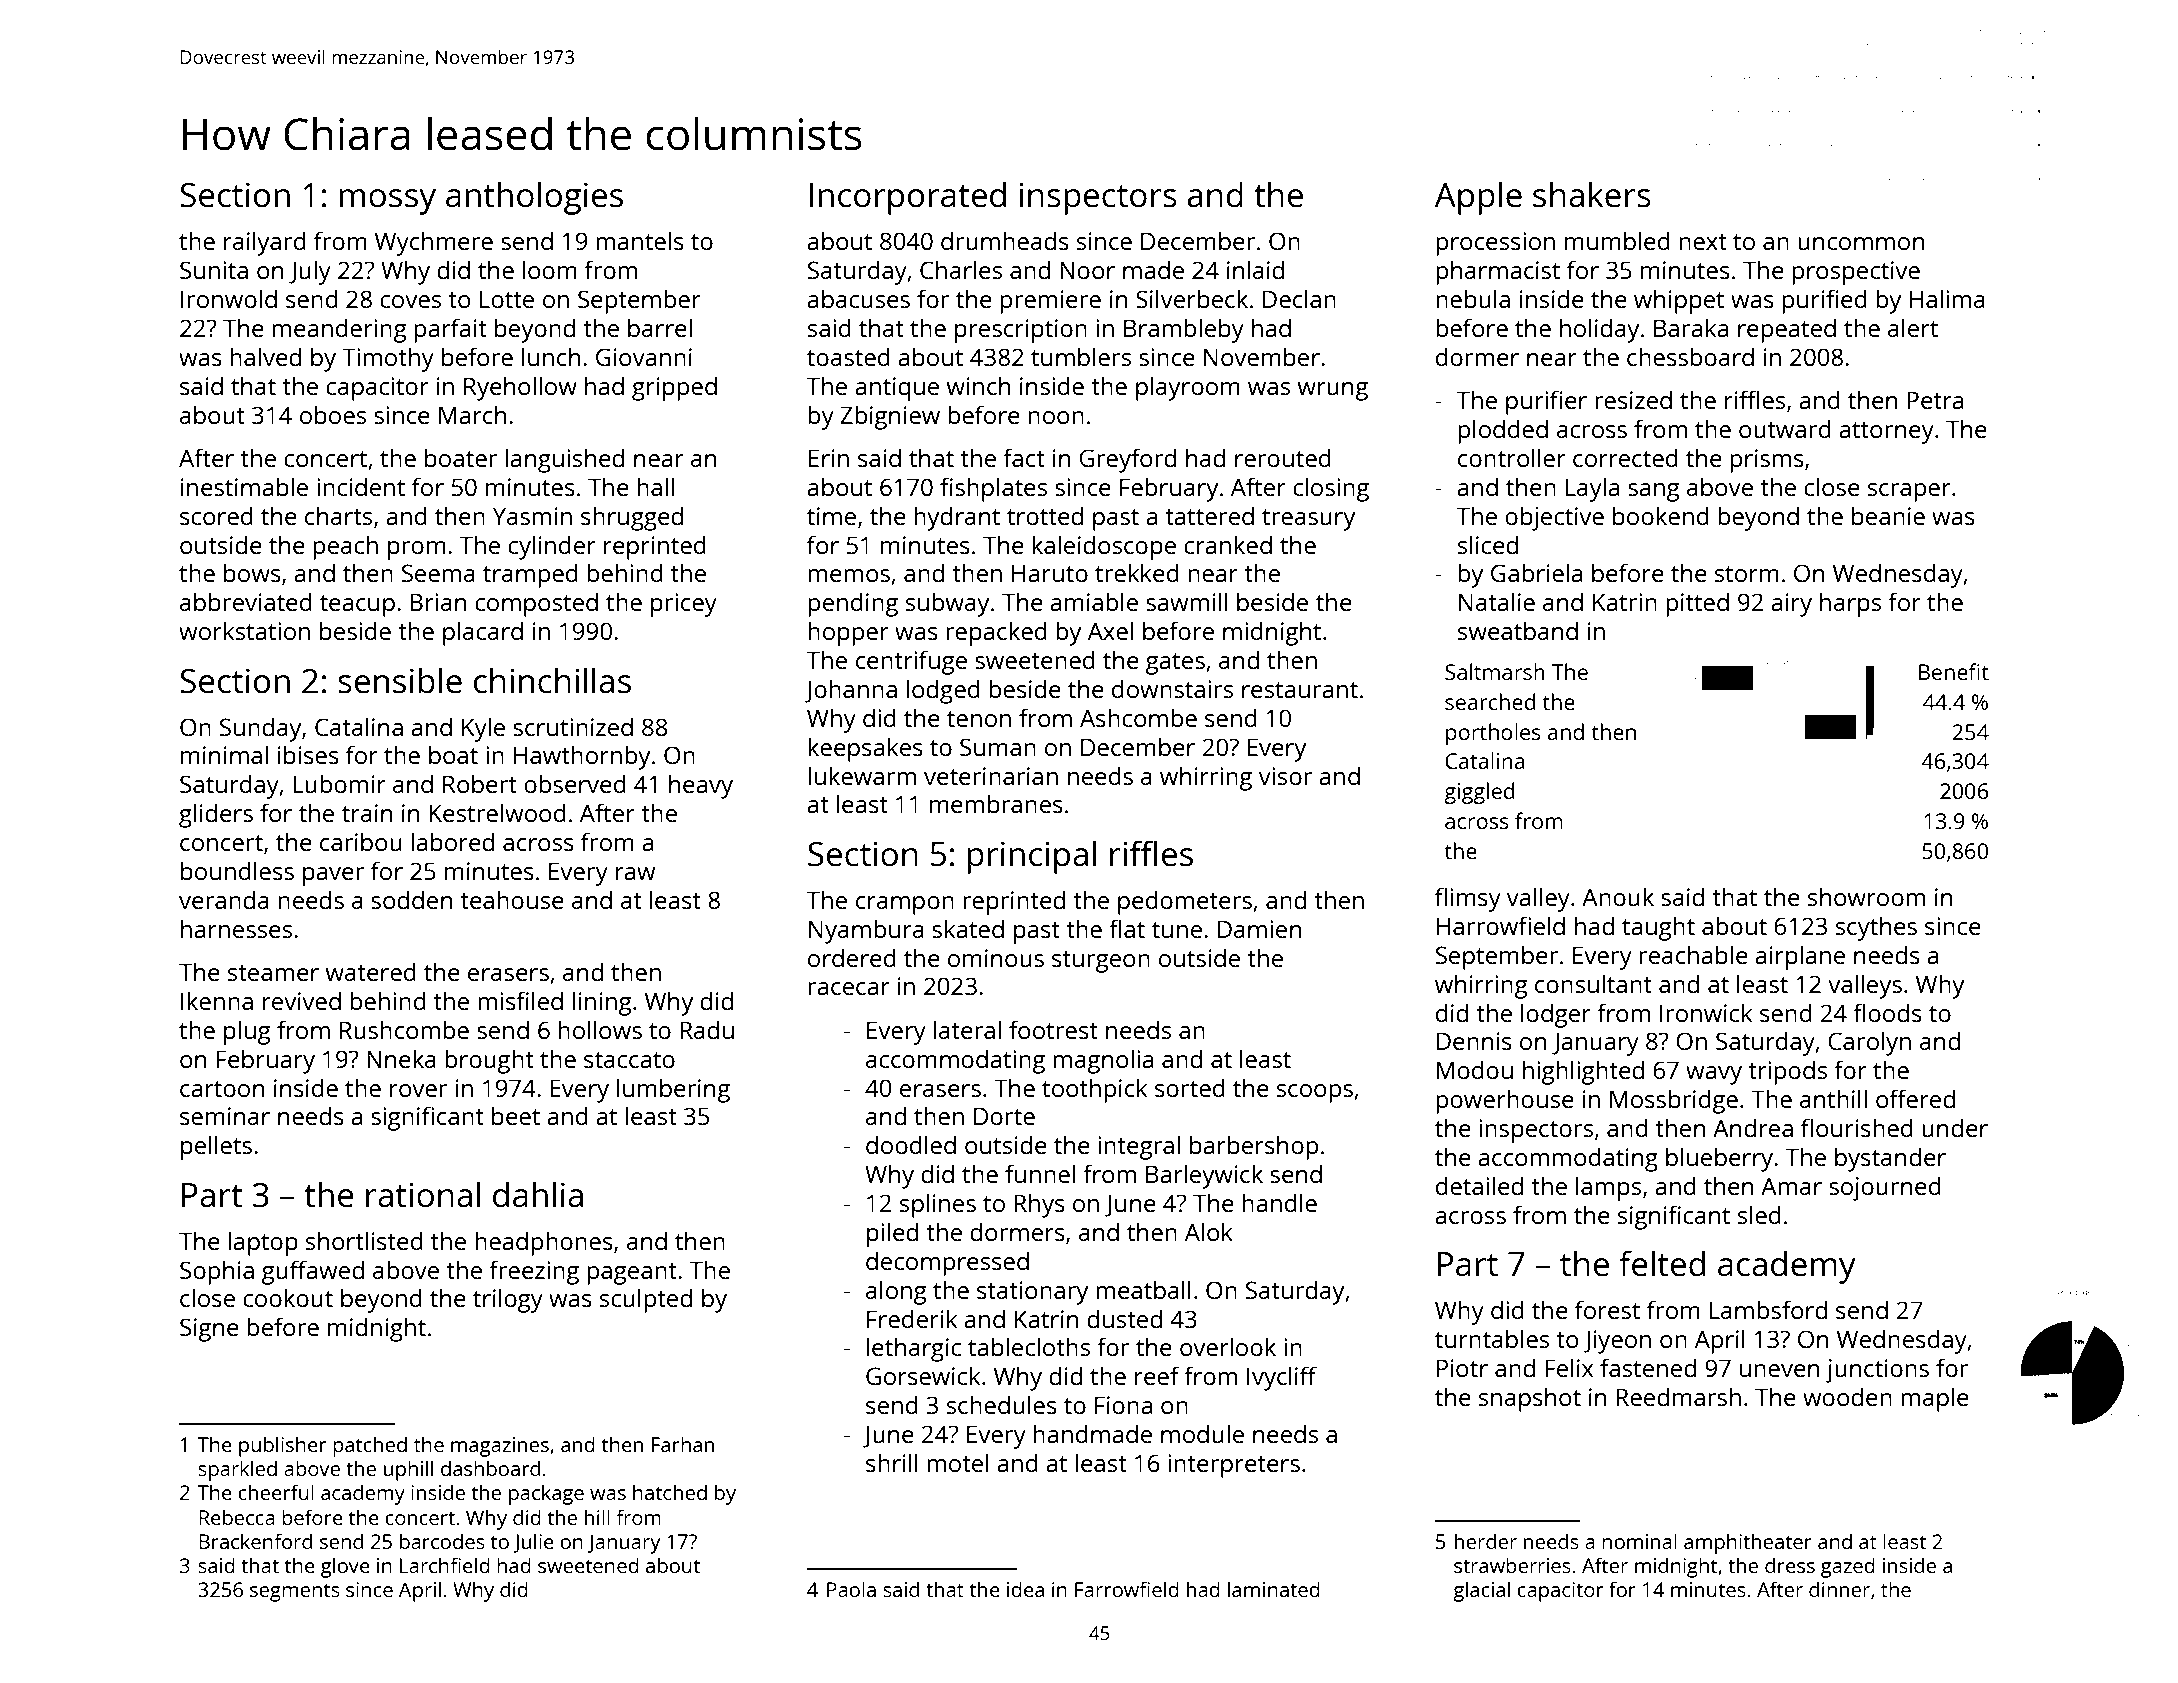  What do you see at coordinates (1139, 1147) in the page?
I see `integral` at bounding box center [1139, 1147].
